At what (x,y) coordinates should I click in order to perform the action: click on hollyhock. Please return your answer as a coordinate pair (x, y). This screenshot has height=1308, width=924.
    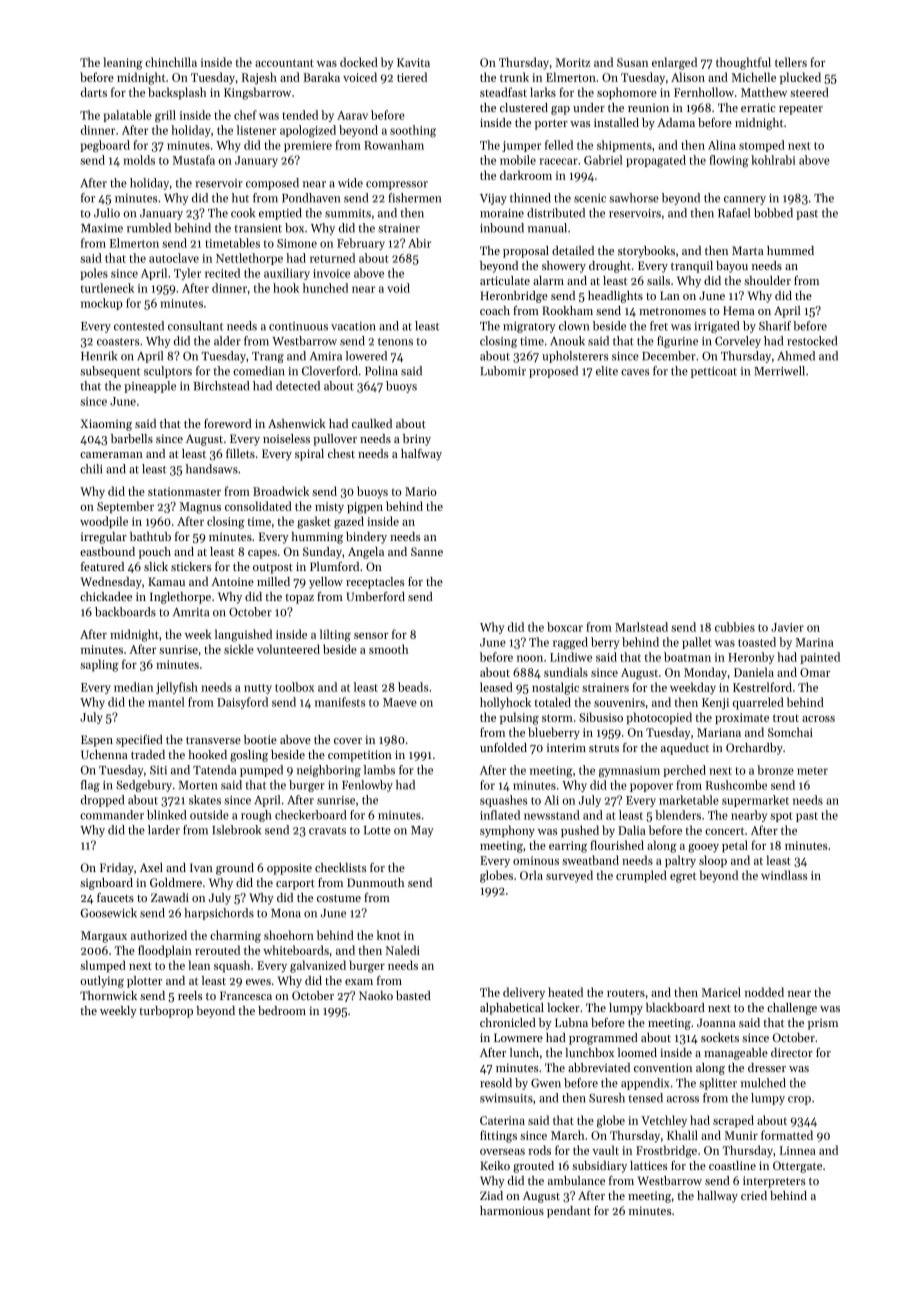
    Looking at the image, I should click on (505, 703).
